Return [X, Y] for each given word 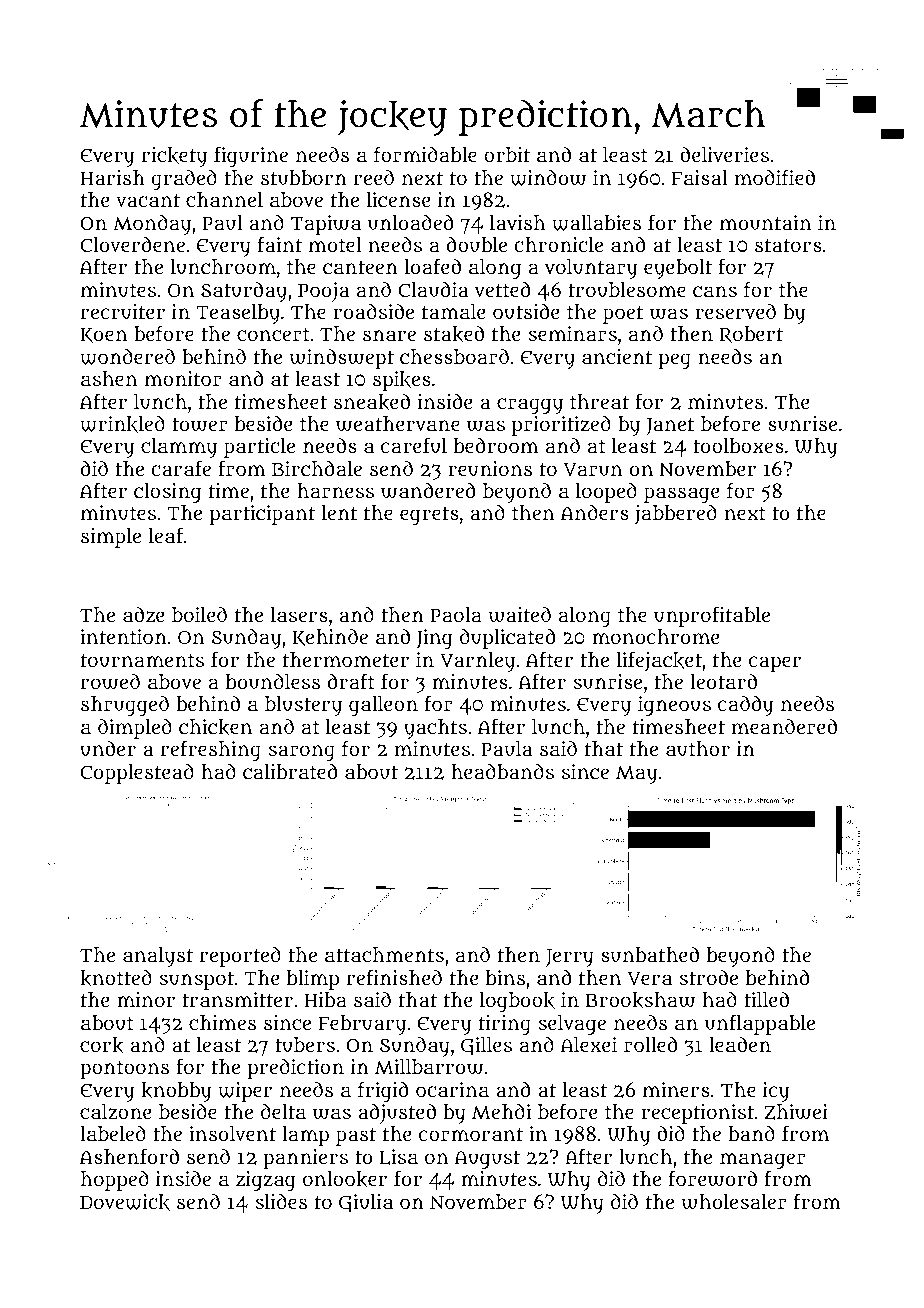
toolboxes [738, 445]
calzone [115, 1112]
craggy [530, 406]
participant [262, 515]
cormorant [471, 1134]
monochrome [655, 636]
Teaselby [238, 314]
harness [335, 490]
